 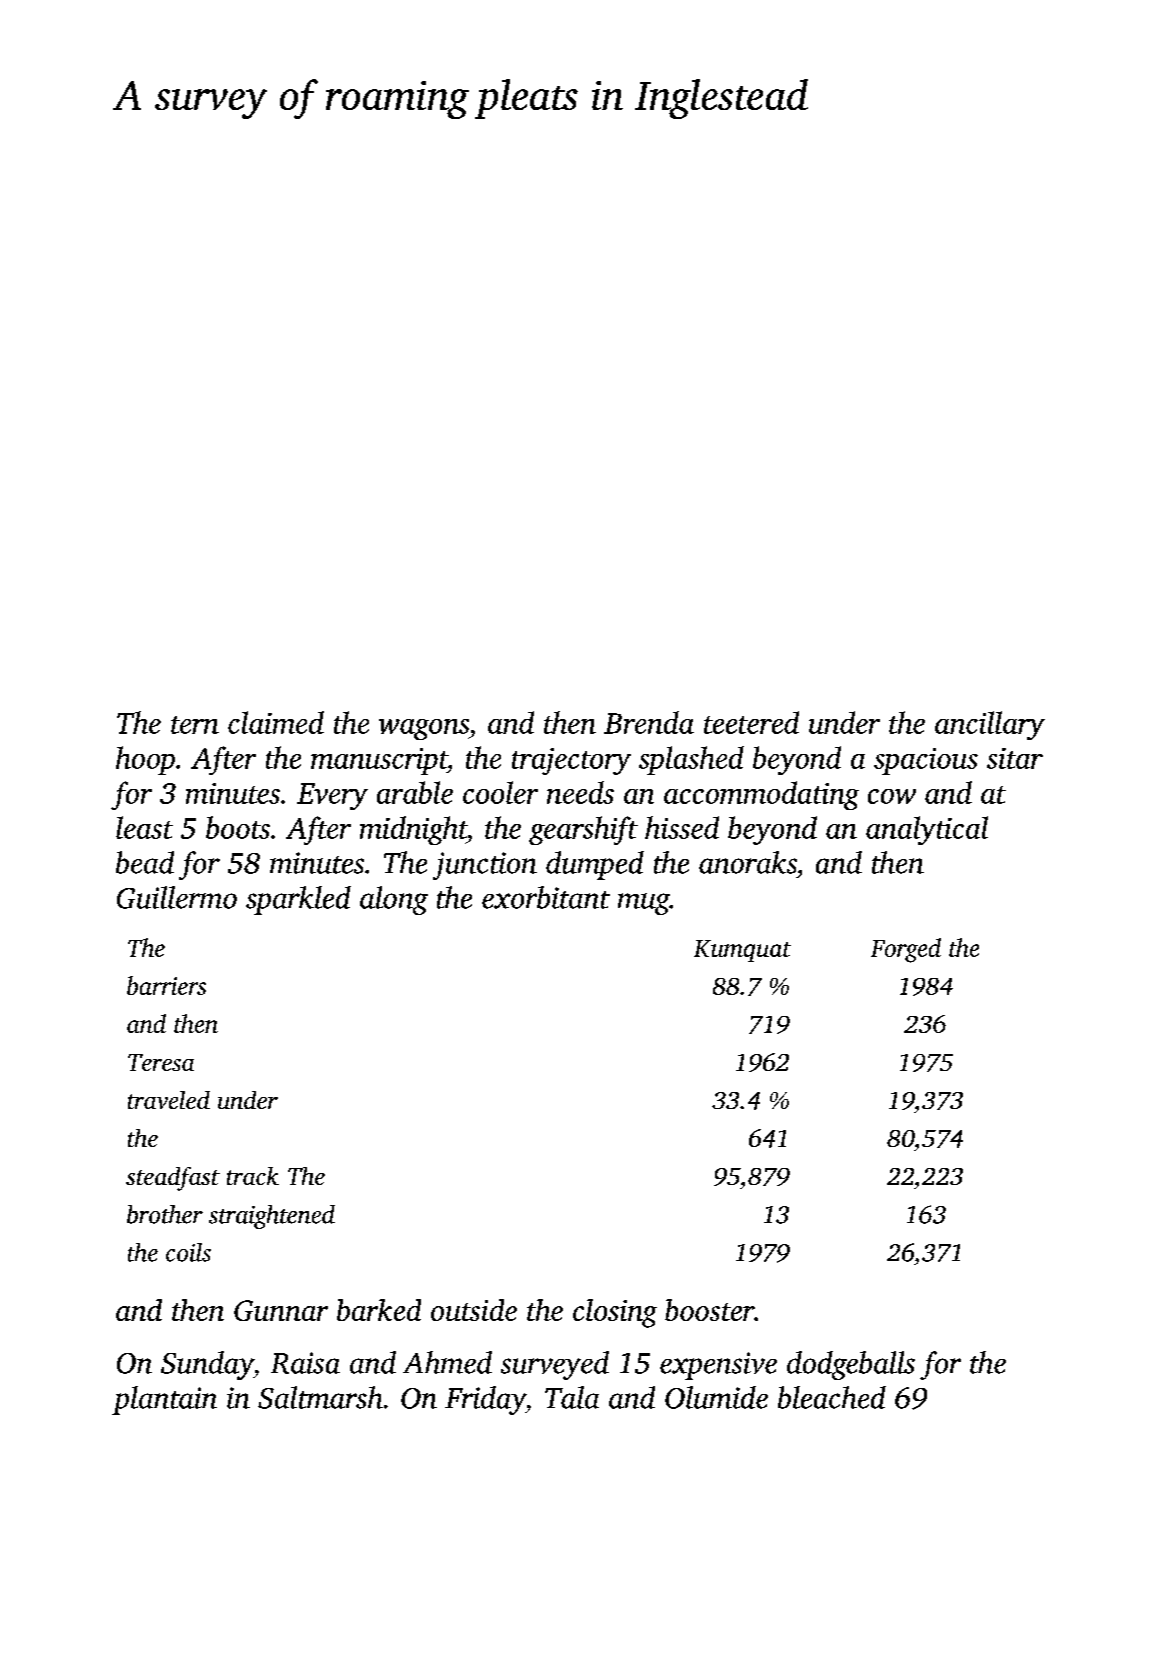 I want to click on Brenda, so click(x=649, y=722).
